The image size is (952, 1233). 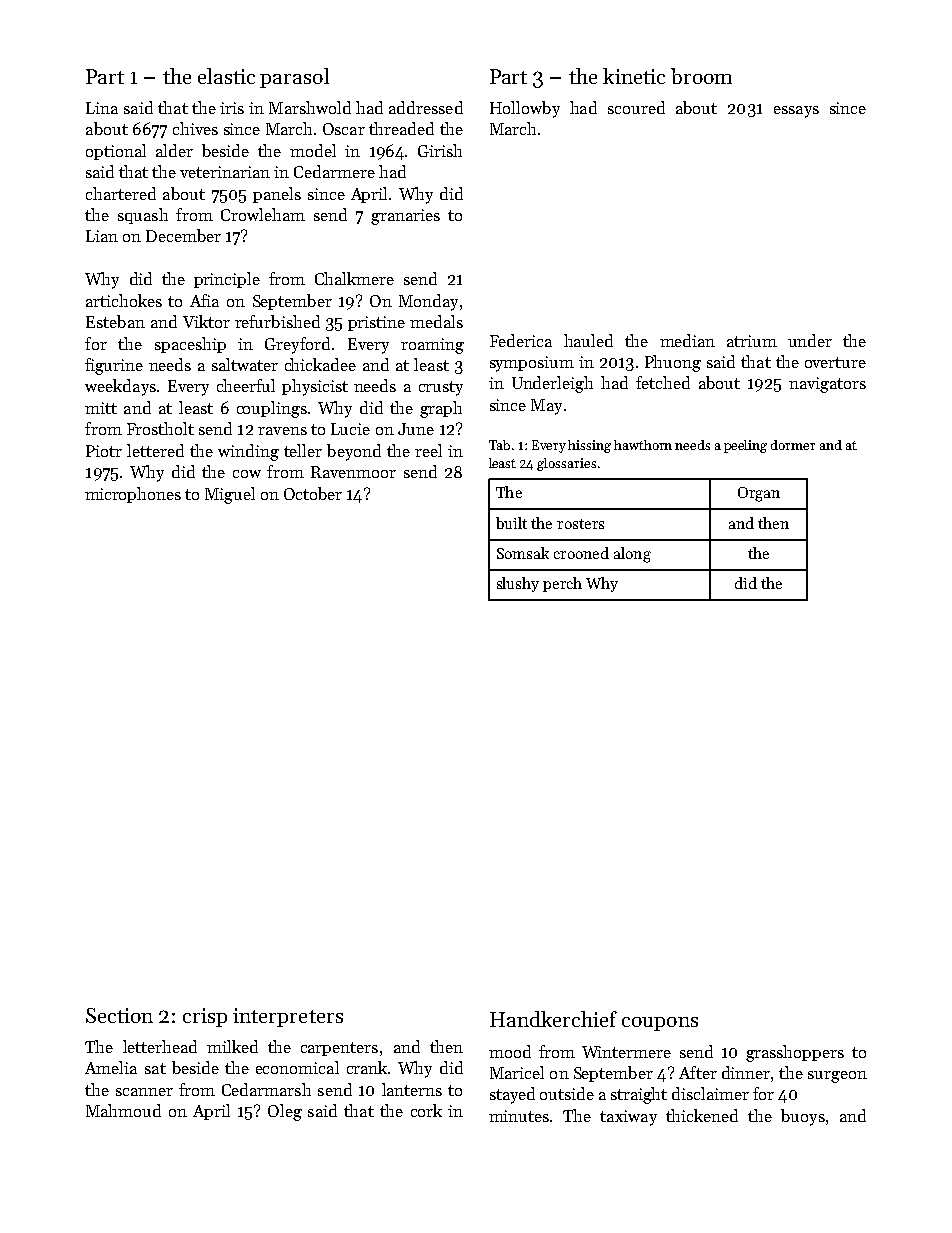 I want to click on overture, so click(x=835, y=362).
